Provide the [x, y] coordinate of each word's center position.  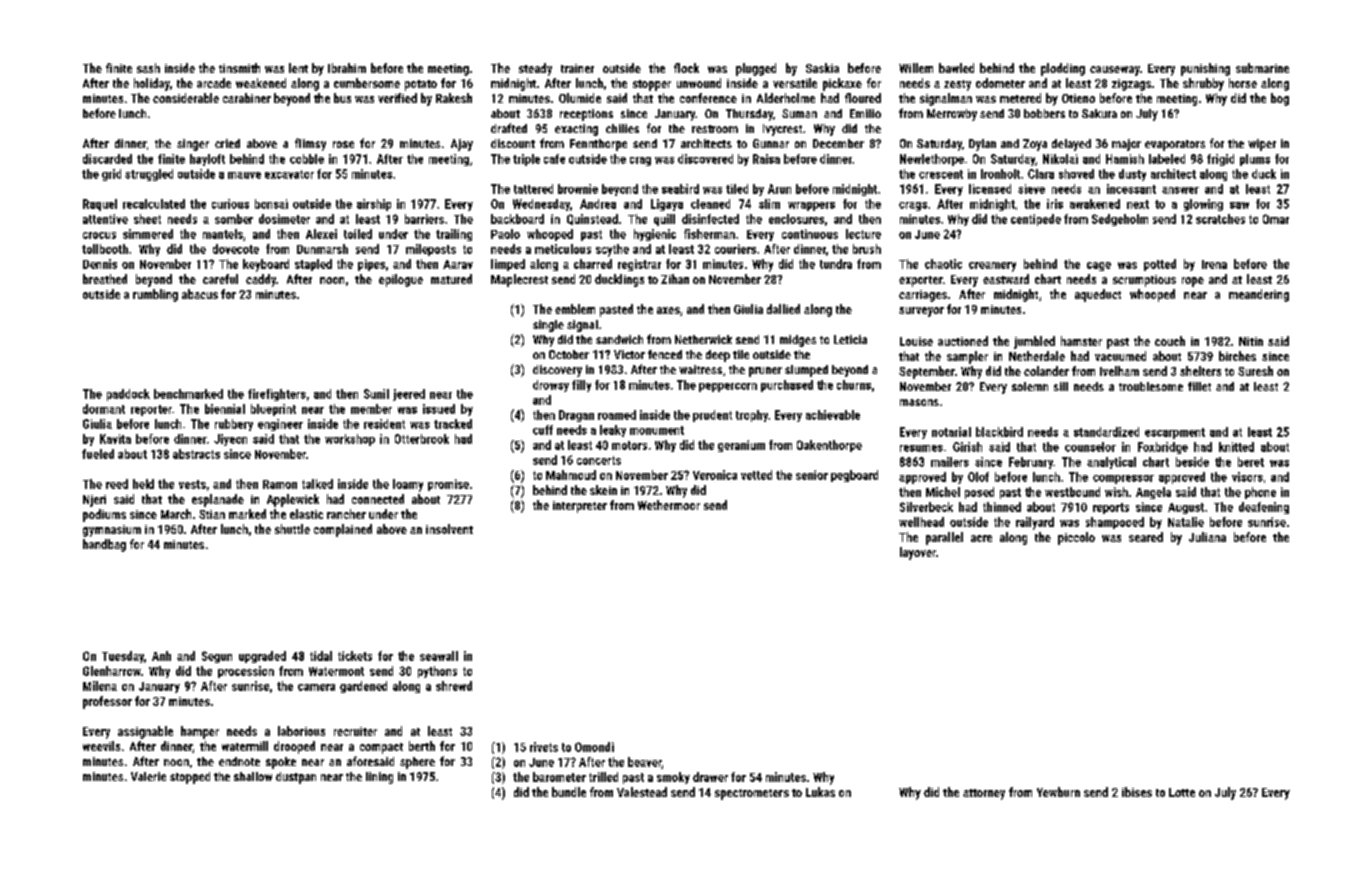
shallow [253, 776]
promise [448, 485]
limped [508, 265]
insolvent [449, 529]
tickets [355, 656]
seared [1146, 537]
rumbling [155, 295]
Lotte [1182, 792]
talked [317, 484]
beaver [645, 763]
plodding [1063, 69]
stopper [652, 85]
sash [148, 68]
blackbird [999, 432]
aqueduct [1098, 295]
